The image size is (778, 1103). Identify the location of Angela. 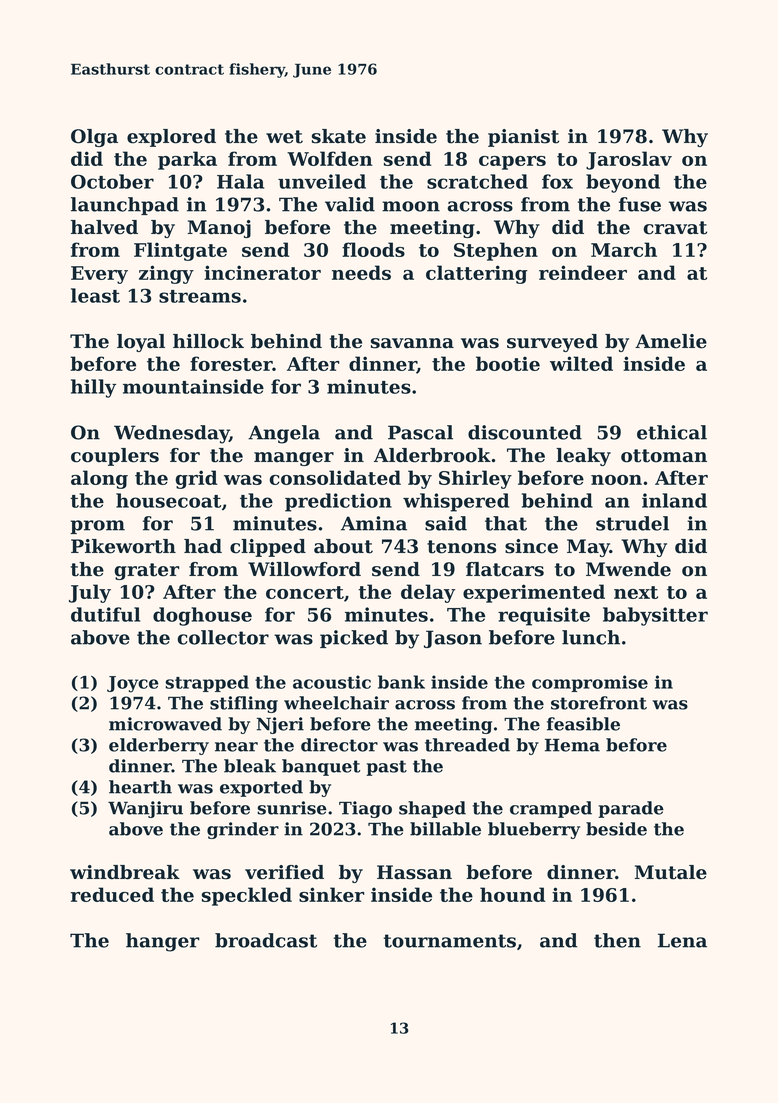
(284, 434).
